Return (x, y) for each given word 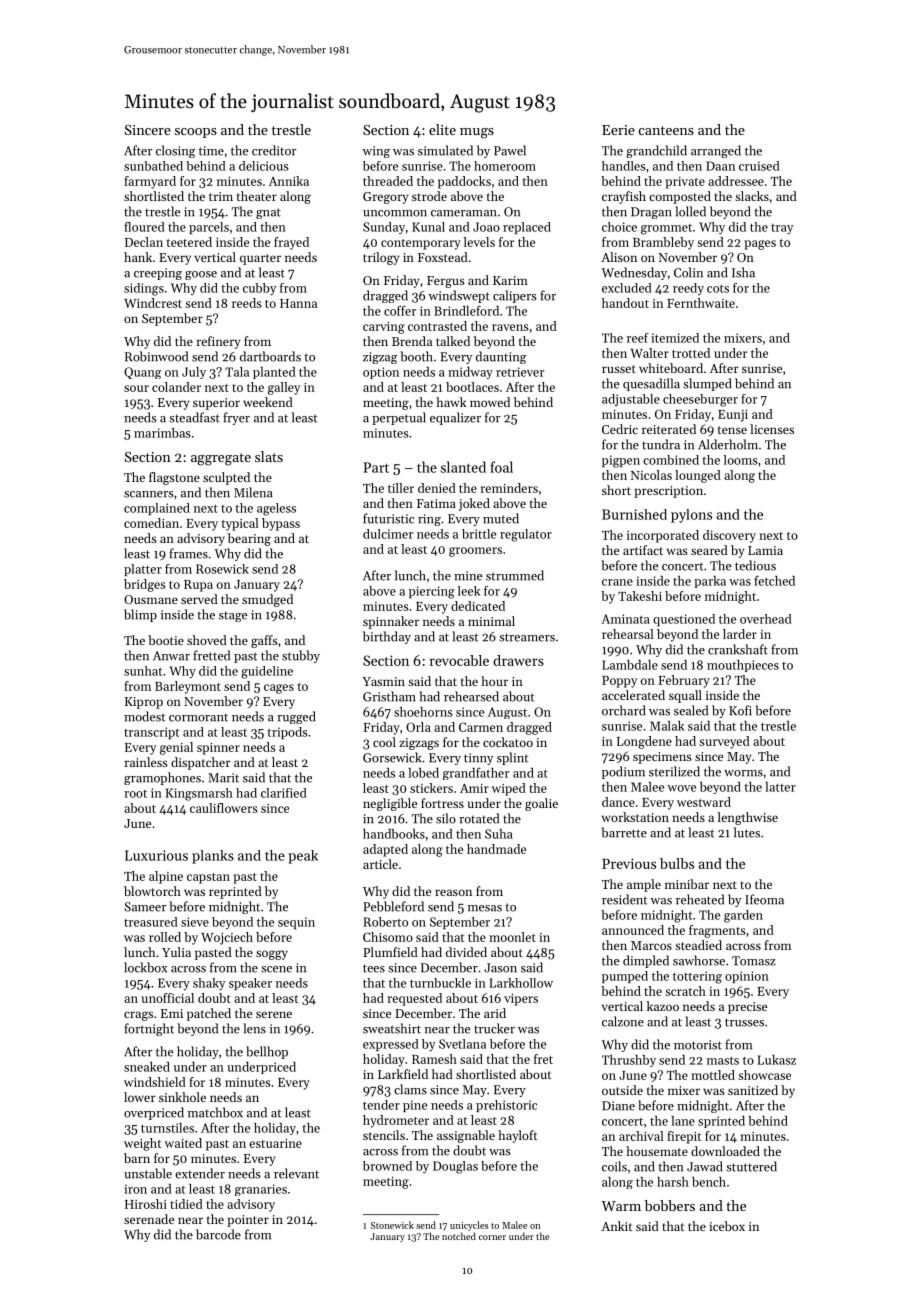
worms (743, 773)
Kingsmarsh (199, 794)
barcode (218, 1234)
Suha (499, 834)
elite (442, 129)
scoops (196, 133)
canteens (666, 130)
